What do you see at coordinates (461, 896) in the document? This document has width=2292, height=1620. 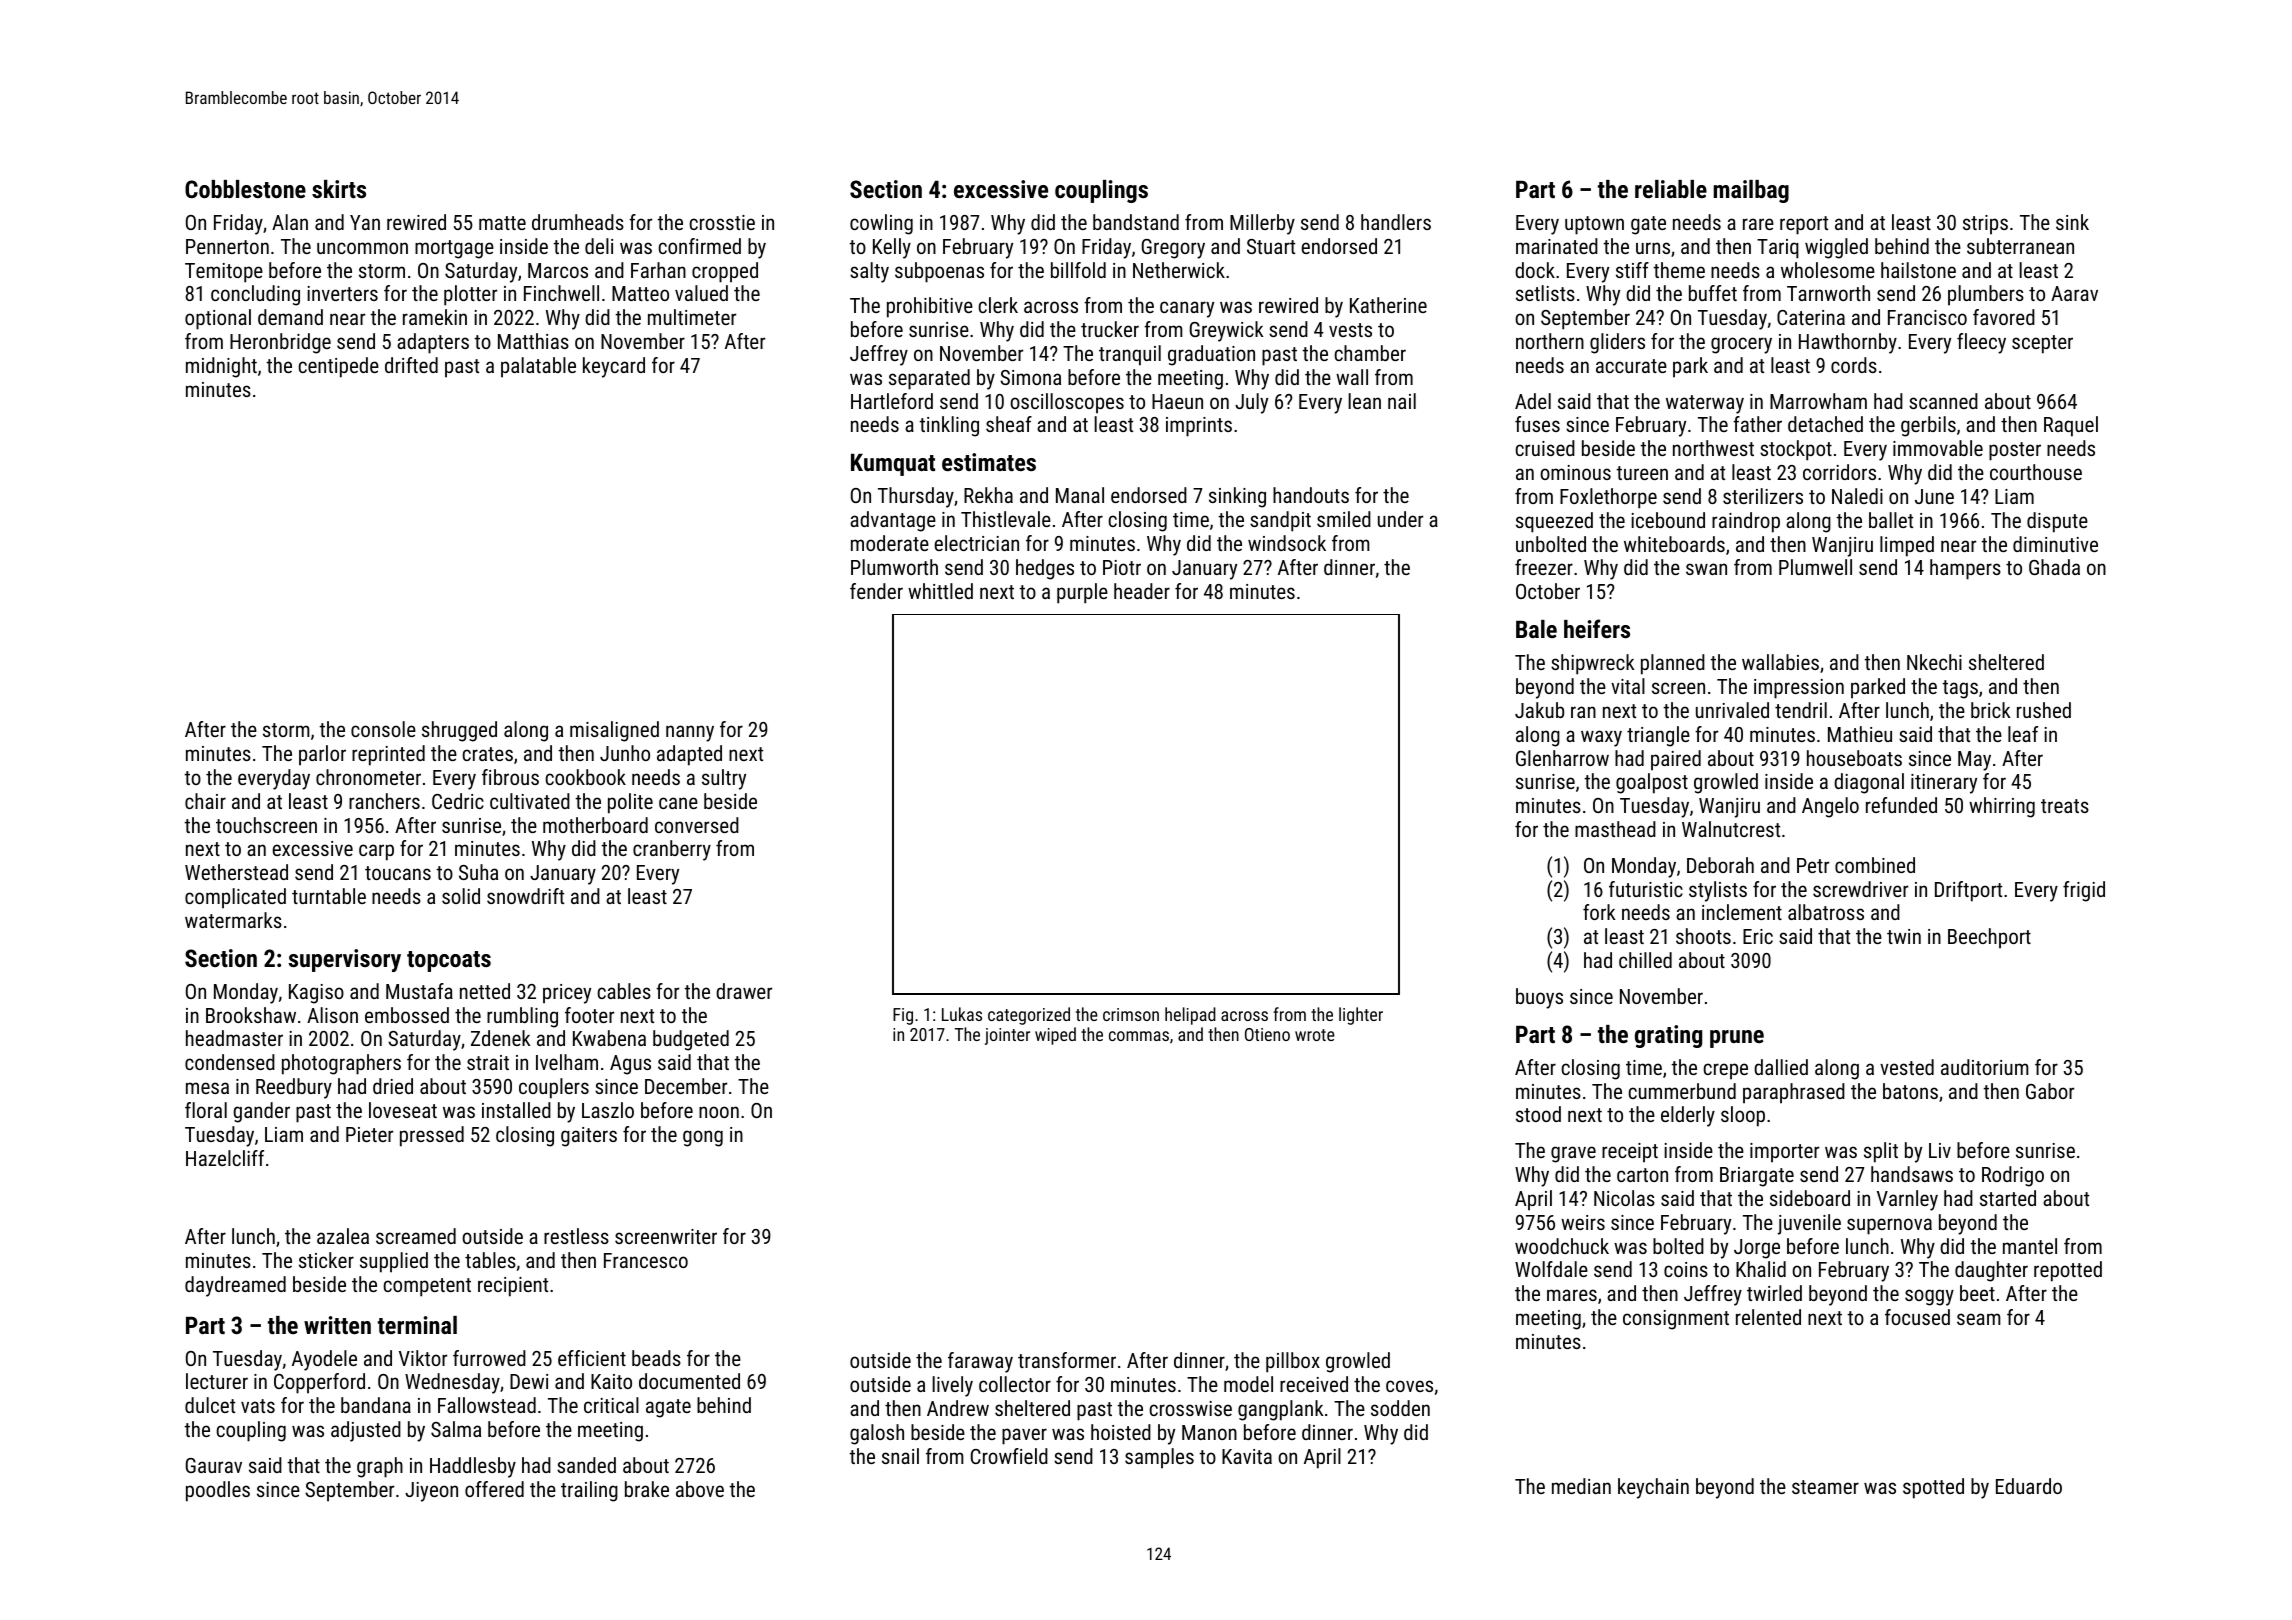 I see `solid` at bounding box center [461, 896].
